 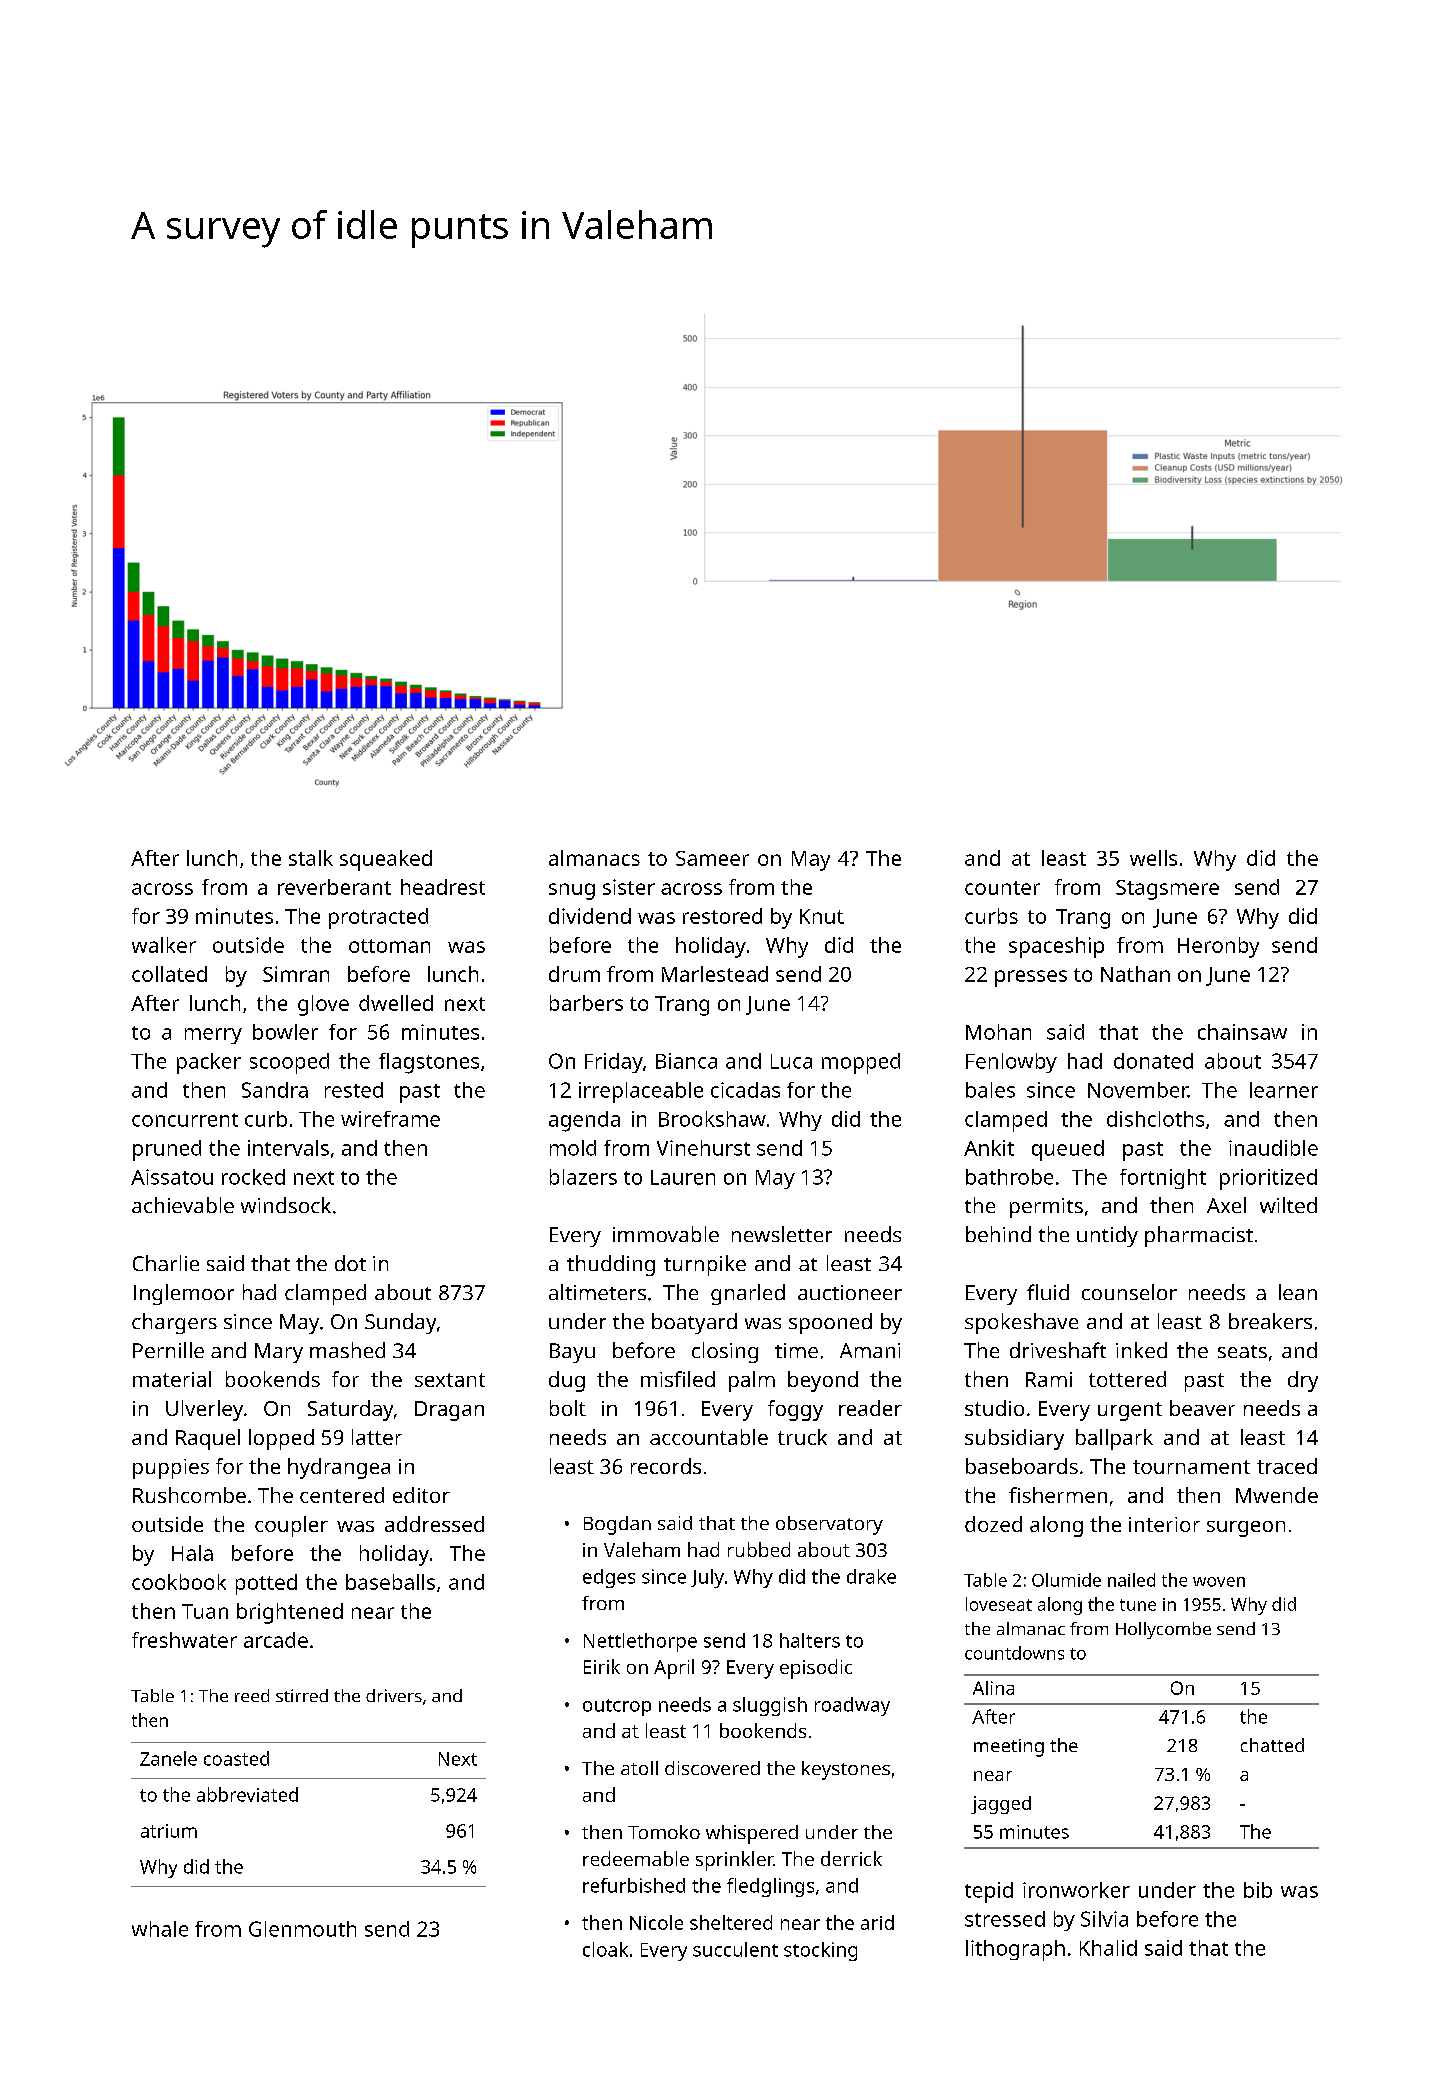 I want to click on concurrent, so click(x=185, y=1120).
